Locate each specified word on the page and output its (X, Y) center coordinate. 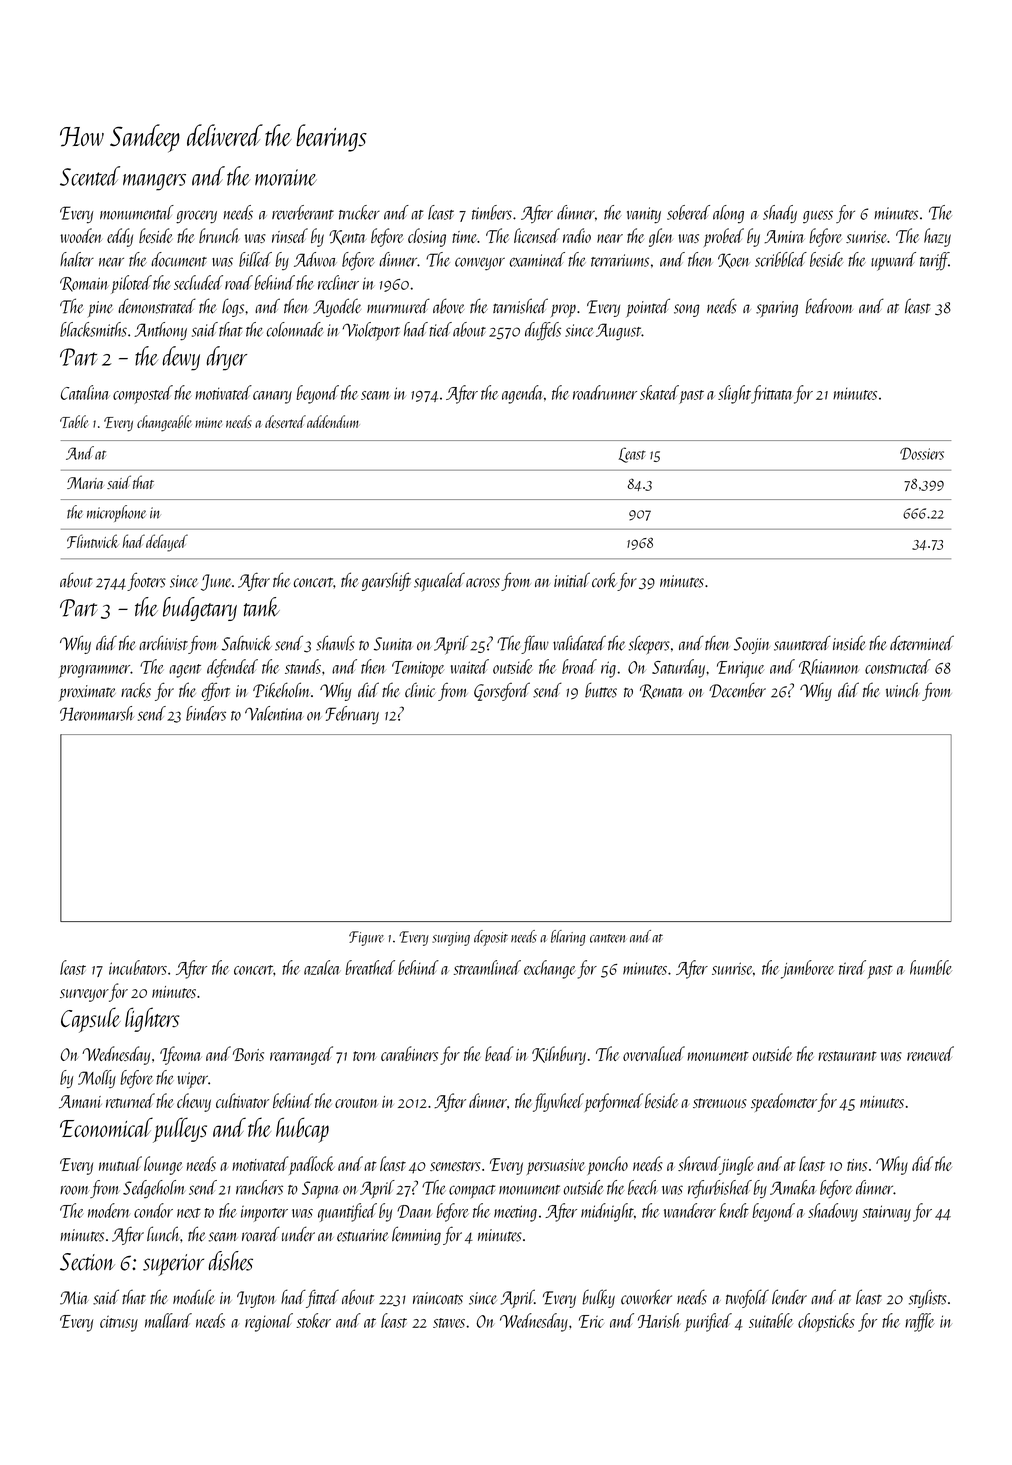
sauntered (802, 643)
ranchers (259, 1187)
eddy (120, 237)
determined (922, 643)
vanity (644, 215)
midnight (607, 1212)
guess (818, 217)
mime (208, 422)
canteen (608, 938)
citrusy (119, 1323)
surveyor (84, 995)
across (483, 583)
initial (572, 579)
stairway (887, 1213)
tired (852, 967)
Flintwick (93, 541)
